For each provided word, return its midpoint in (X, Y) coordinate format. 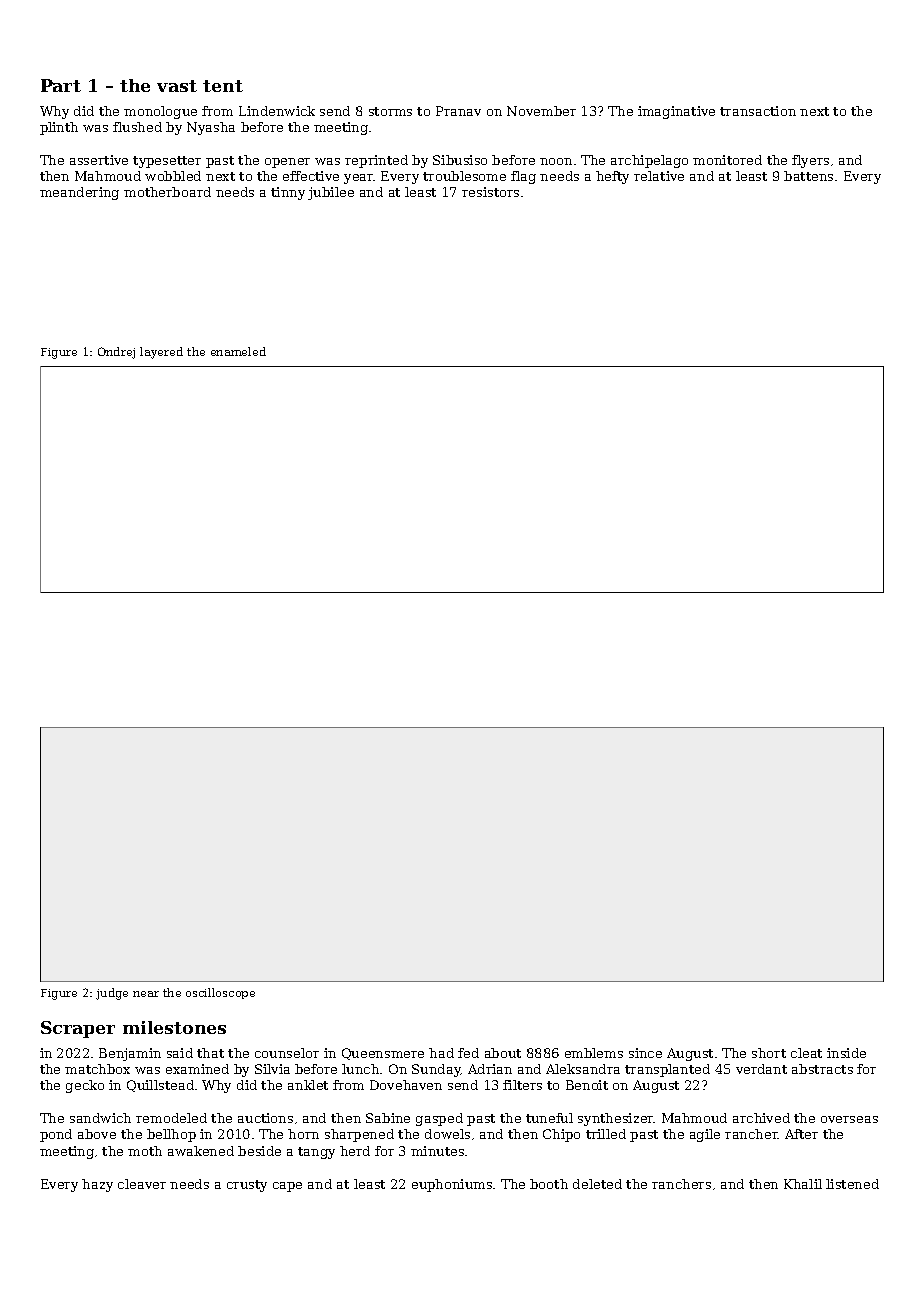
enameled (238, 351)
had (441, 1053)
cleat (806, 1053)
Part (61, 85)
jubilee (331, 193)
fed (468, 1053)
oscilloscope (220, 993)
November (541, 111)
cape (287, 1187)
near (146, 994)
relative (659, 176)
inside (846, 1053)
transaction (758, 111)
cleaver (142, 1184)
